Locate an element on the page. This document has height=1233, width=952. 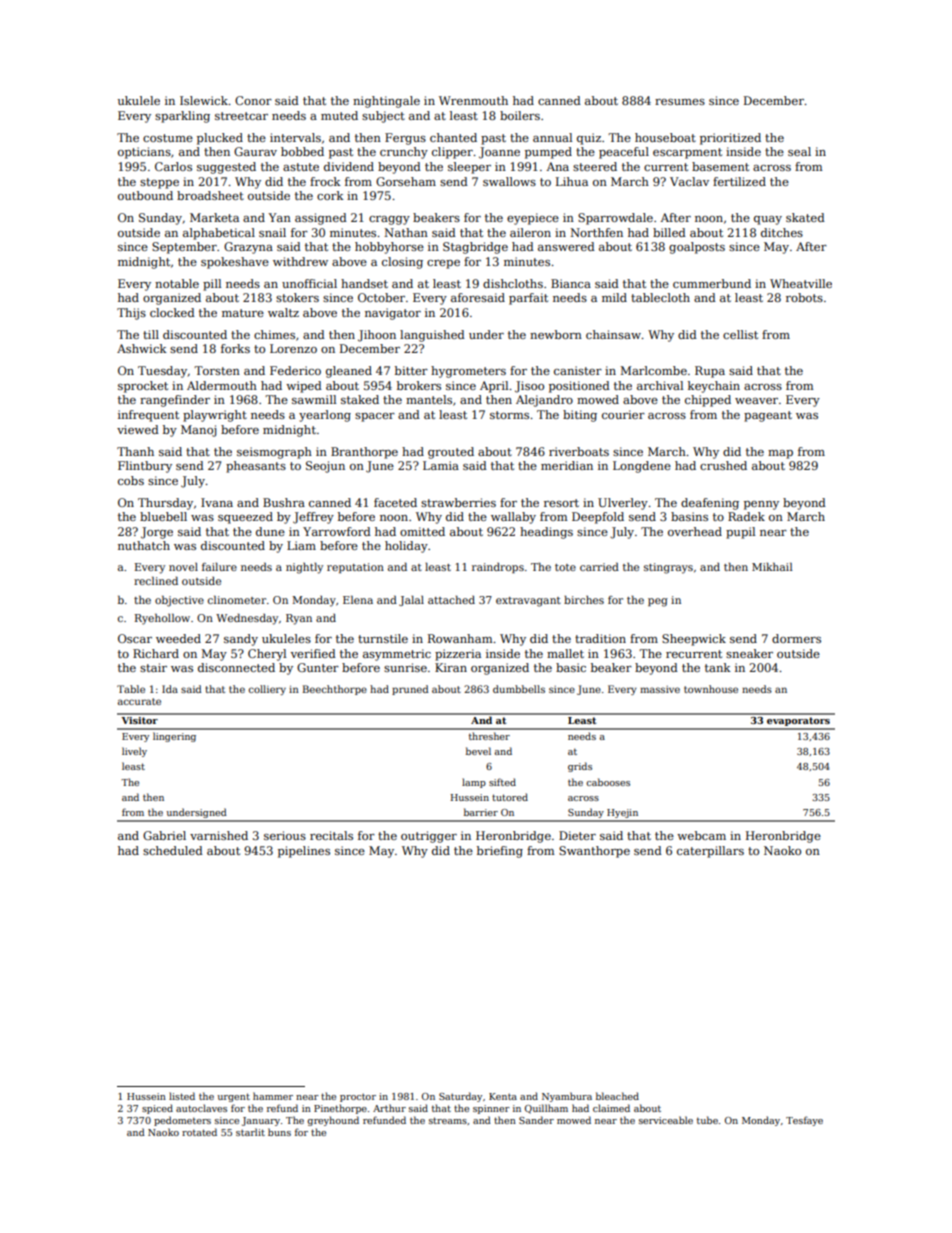
mantels is located at coordinates (429, 399).
